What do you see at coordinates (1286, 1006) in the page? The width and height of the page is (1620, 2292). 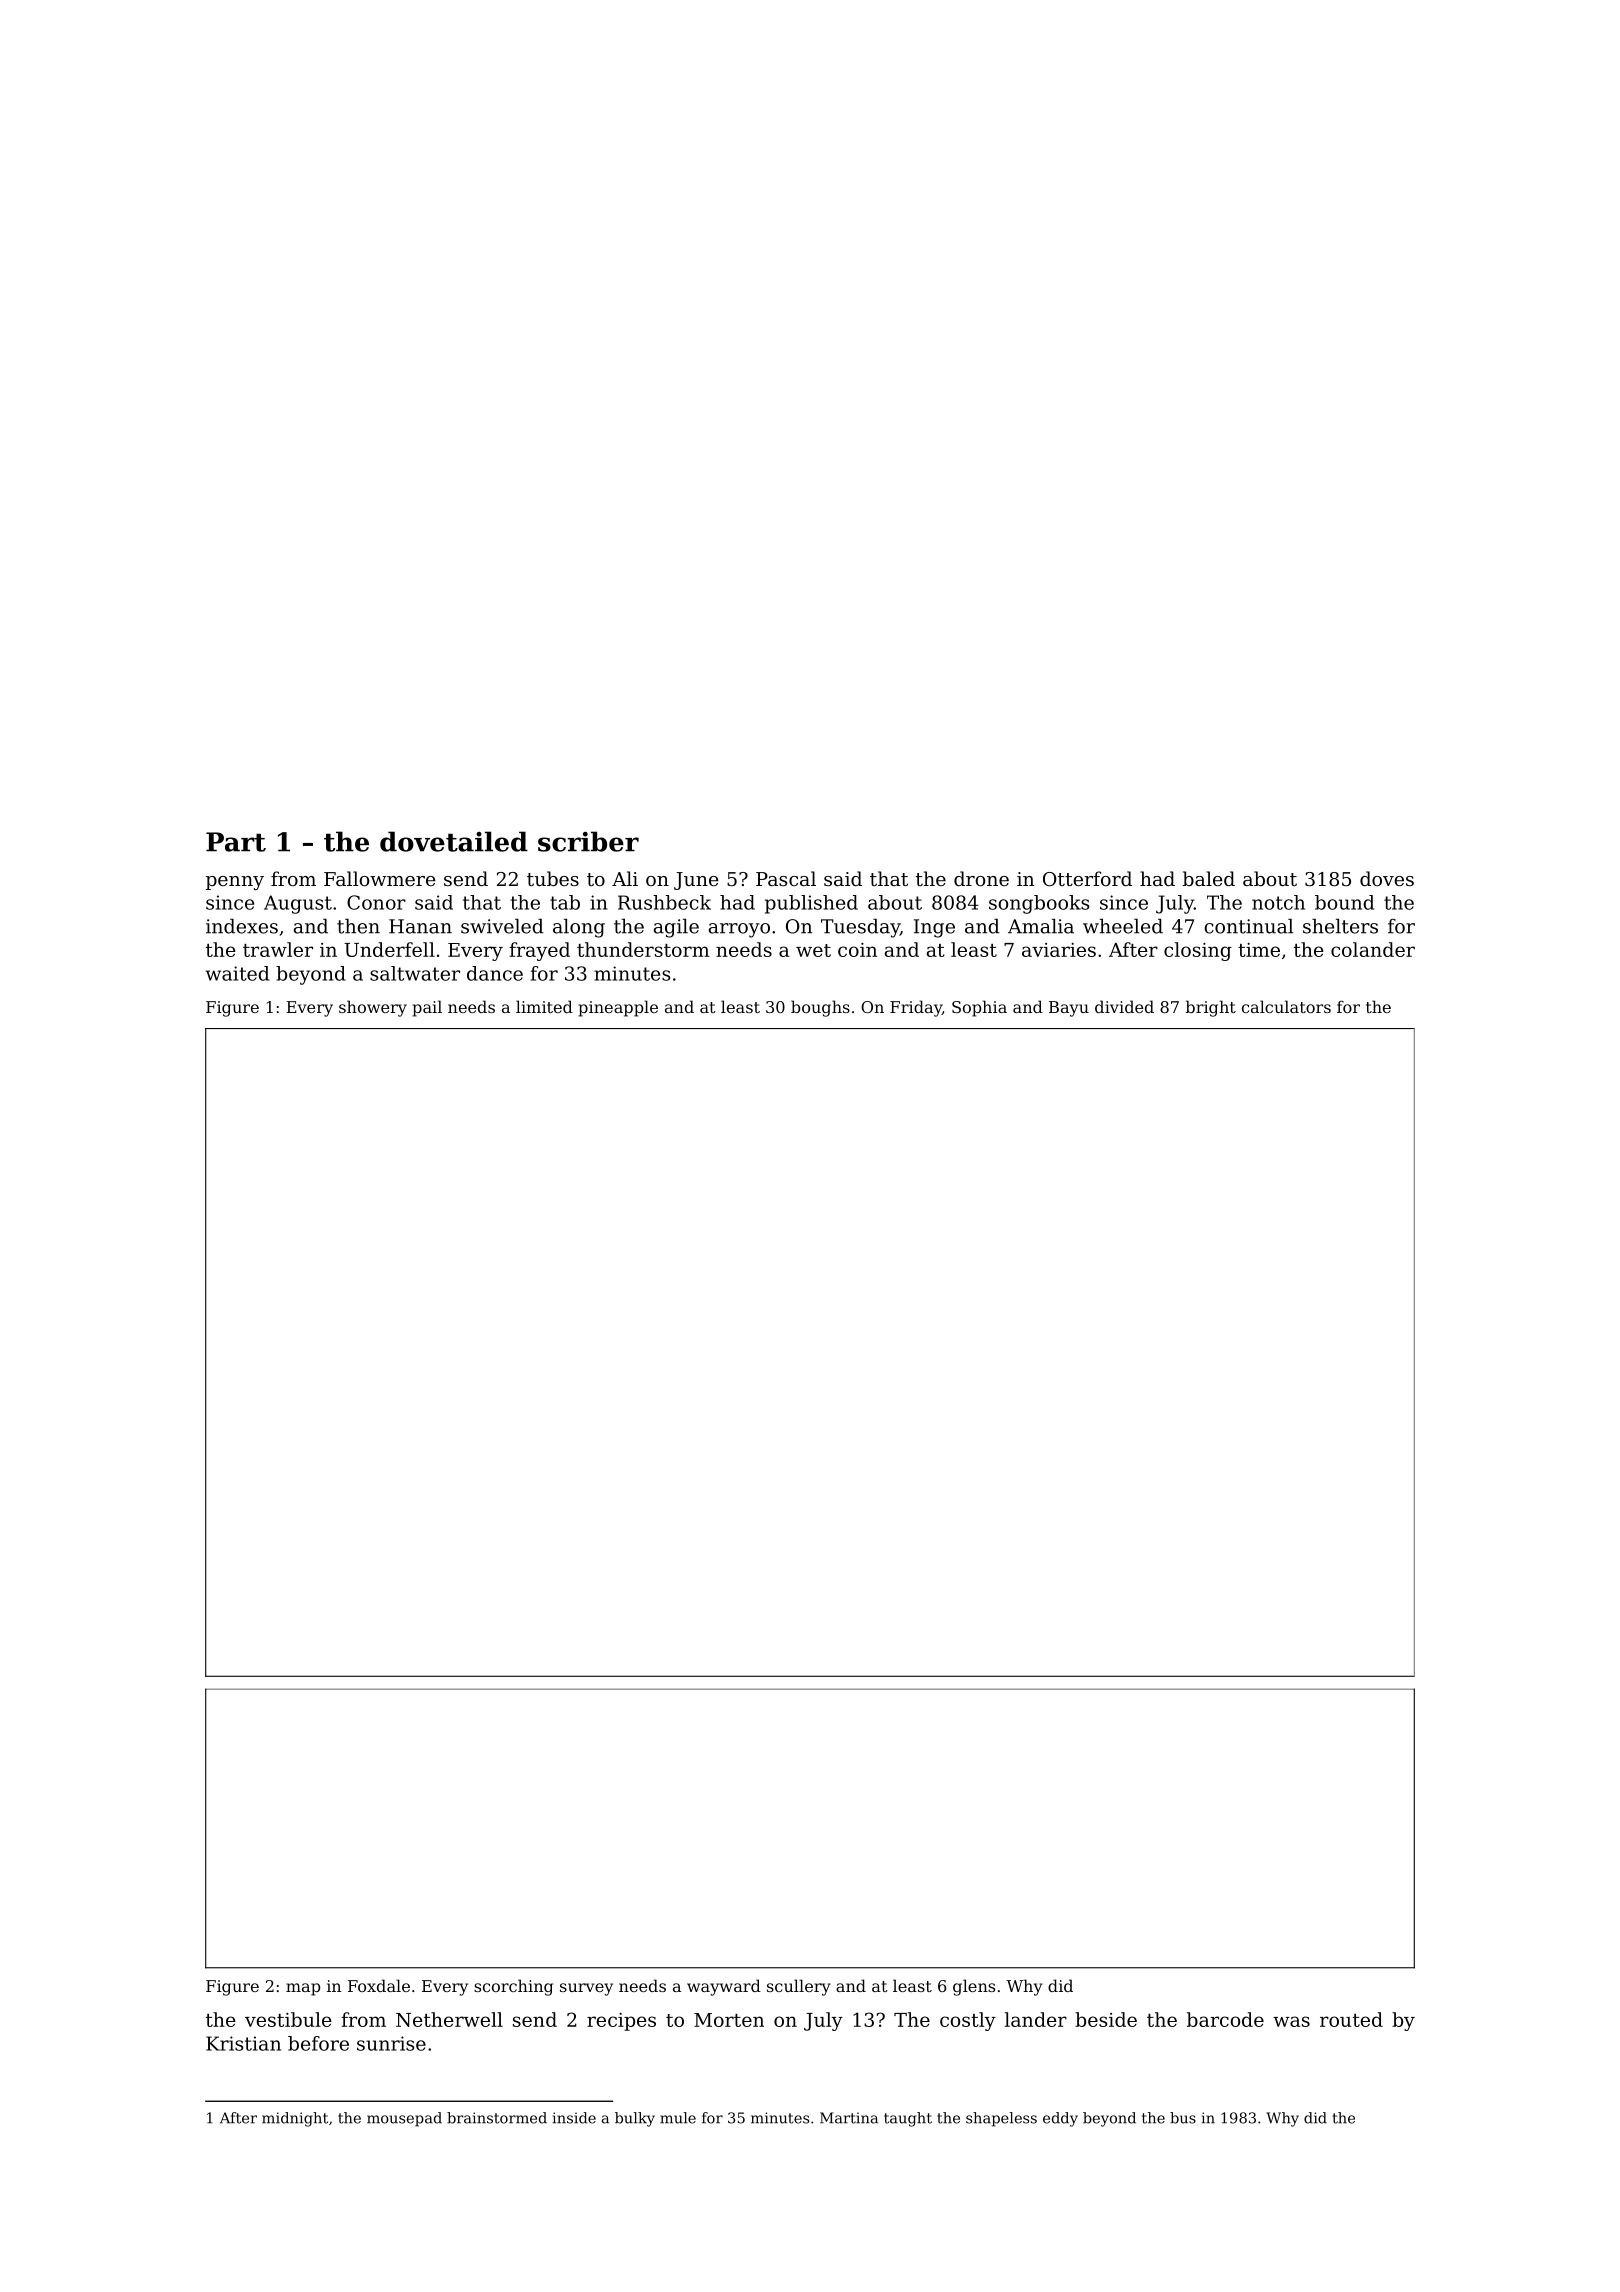 I see `calculators` at bounding box center [1286, 1006].
